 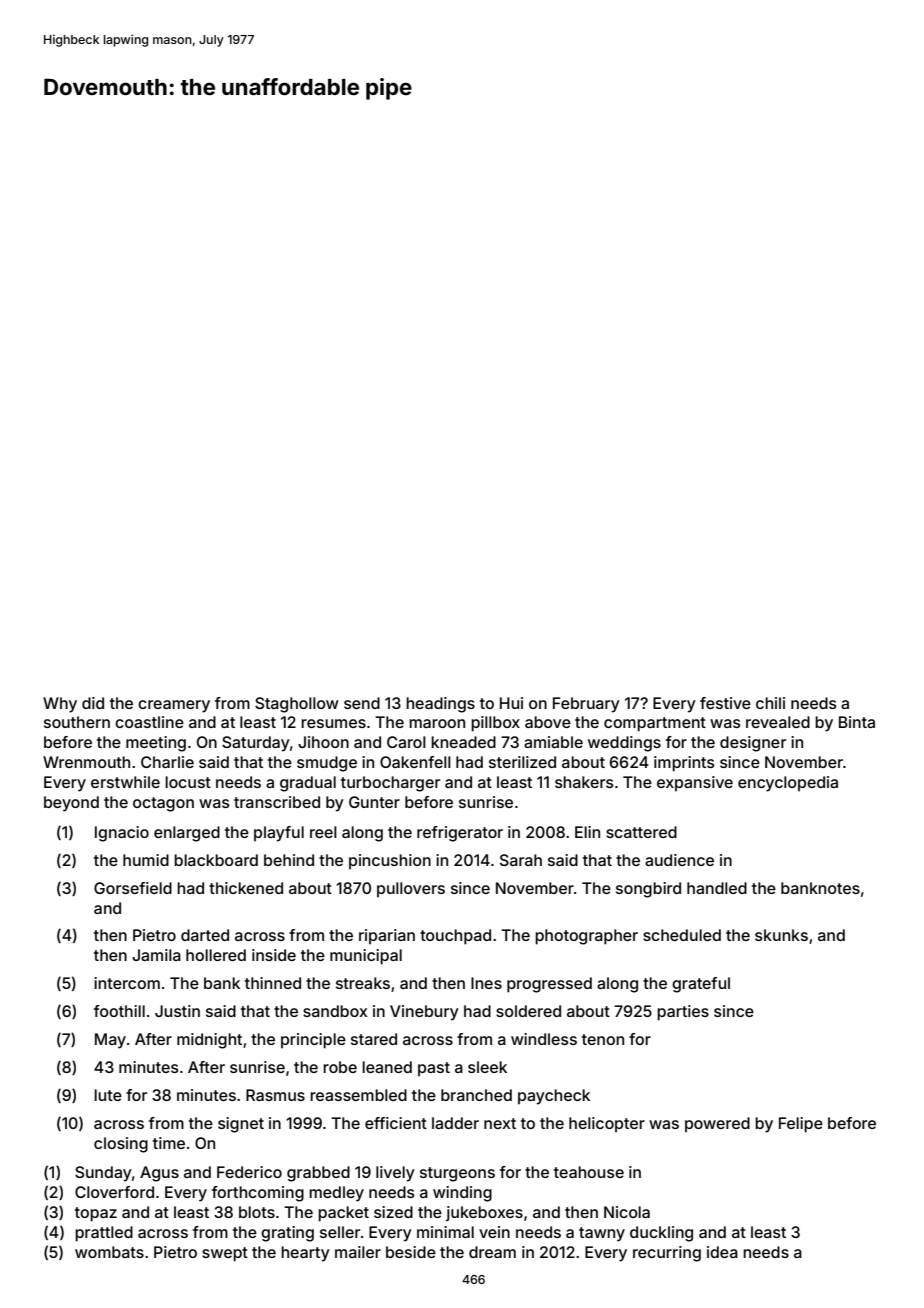 I want to click on southern, so click(x=77, y=722).
